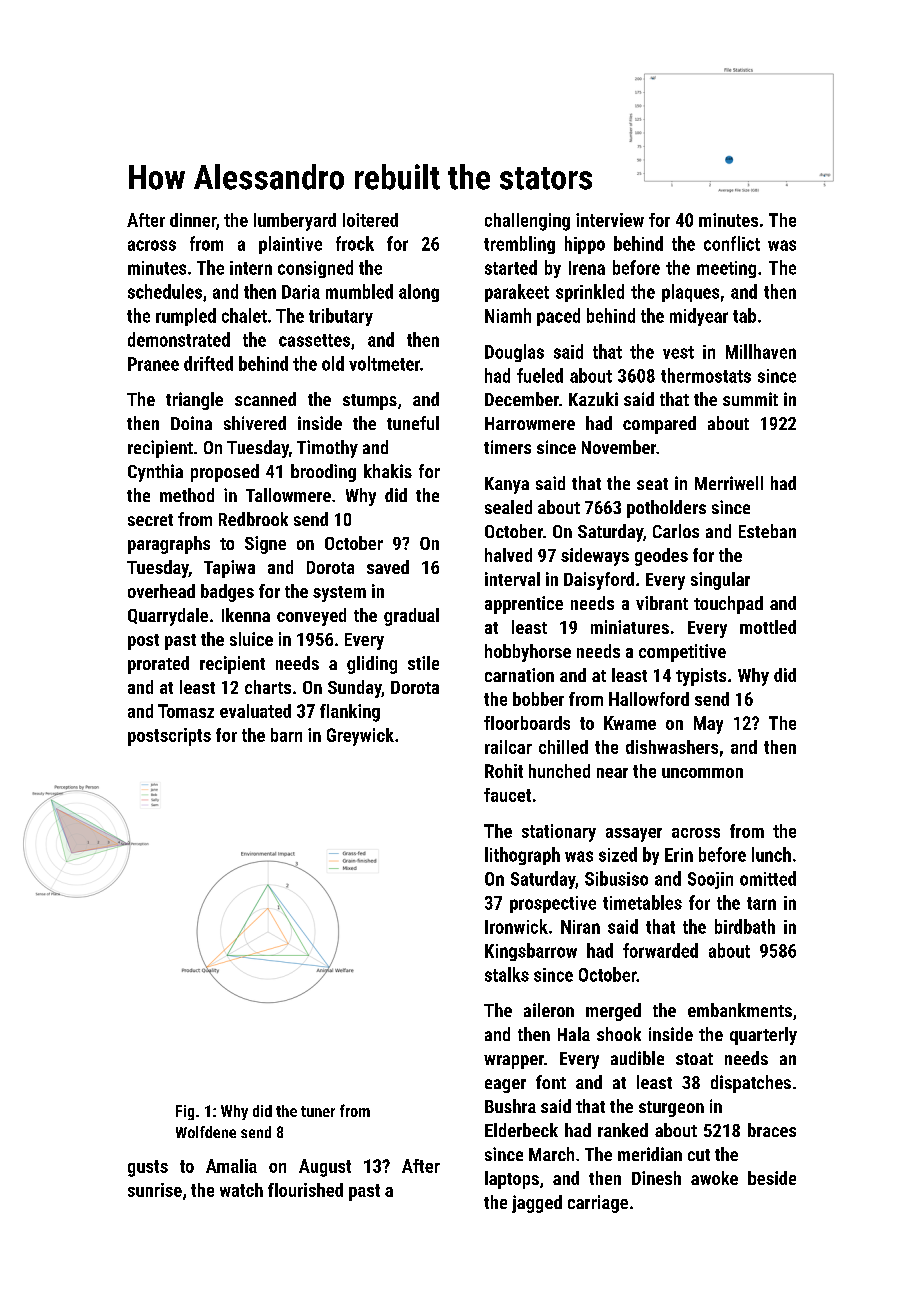 This document has height=1311, width=924. I want to click on apprentice, so click(524, 605).
